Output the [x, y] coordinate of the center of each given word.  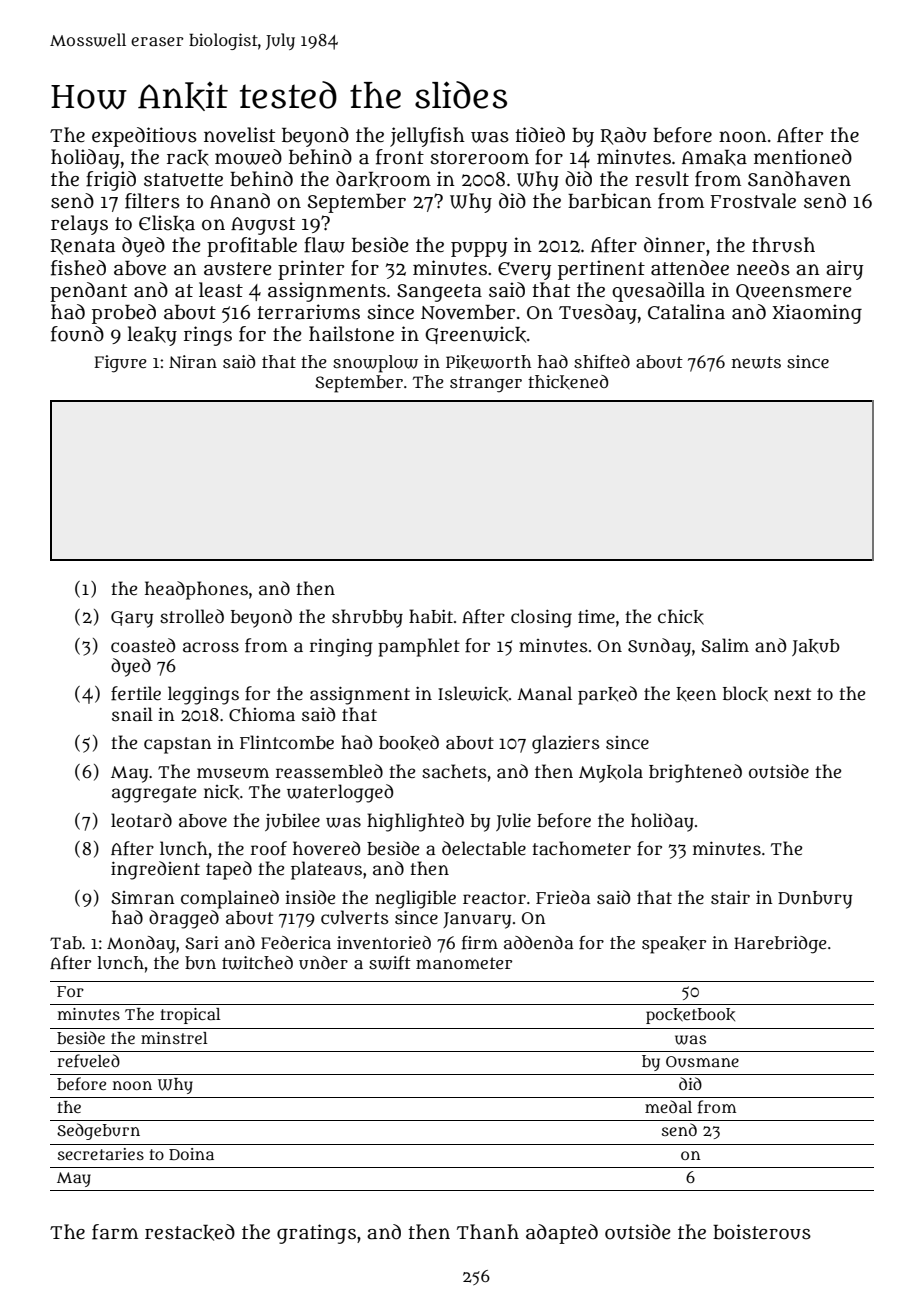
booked [409, 743]
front [400, 157]
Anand [240, 201]
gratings [316, 1234]
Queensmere [794, 292]
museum [233, 773]
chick [681, 617]
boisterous [762, 1232]
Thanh [488, 1232]
